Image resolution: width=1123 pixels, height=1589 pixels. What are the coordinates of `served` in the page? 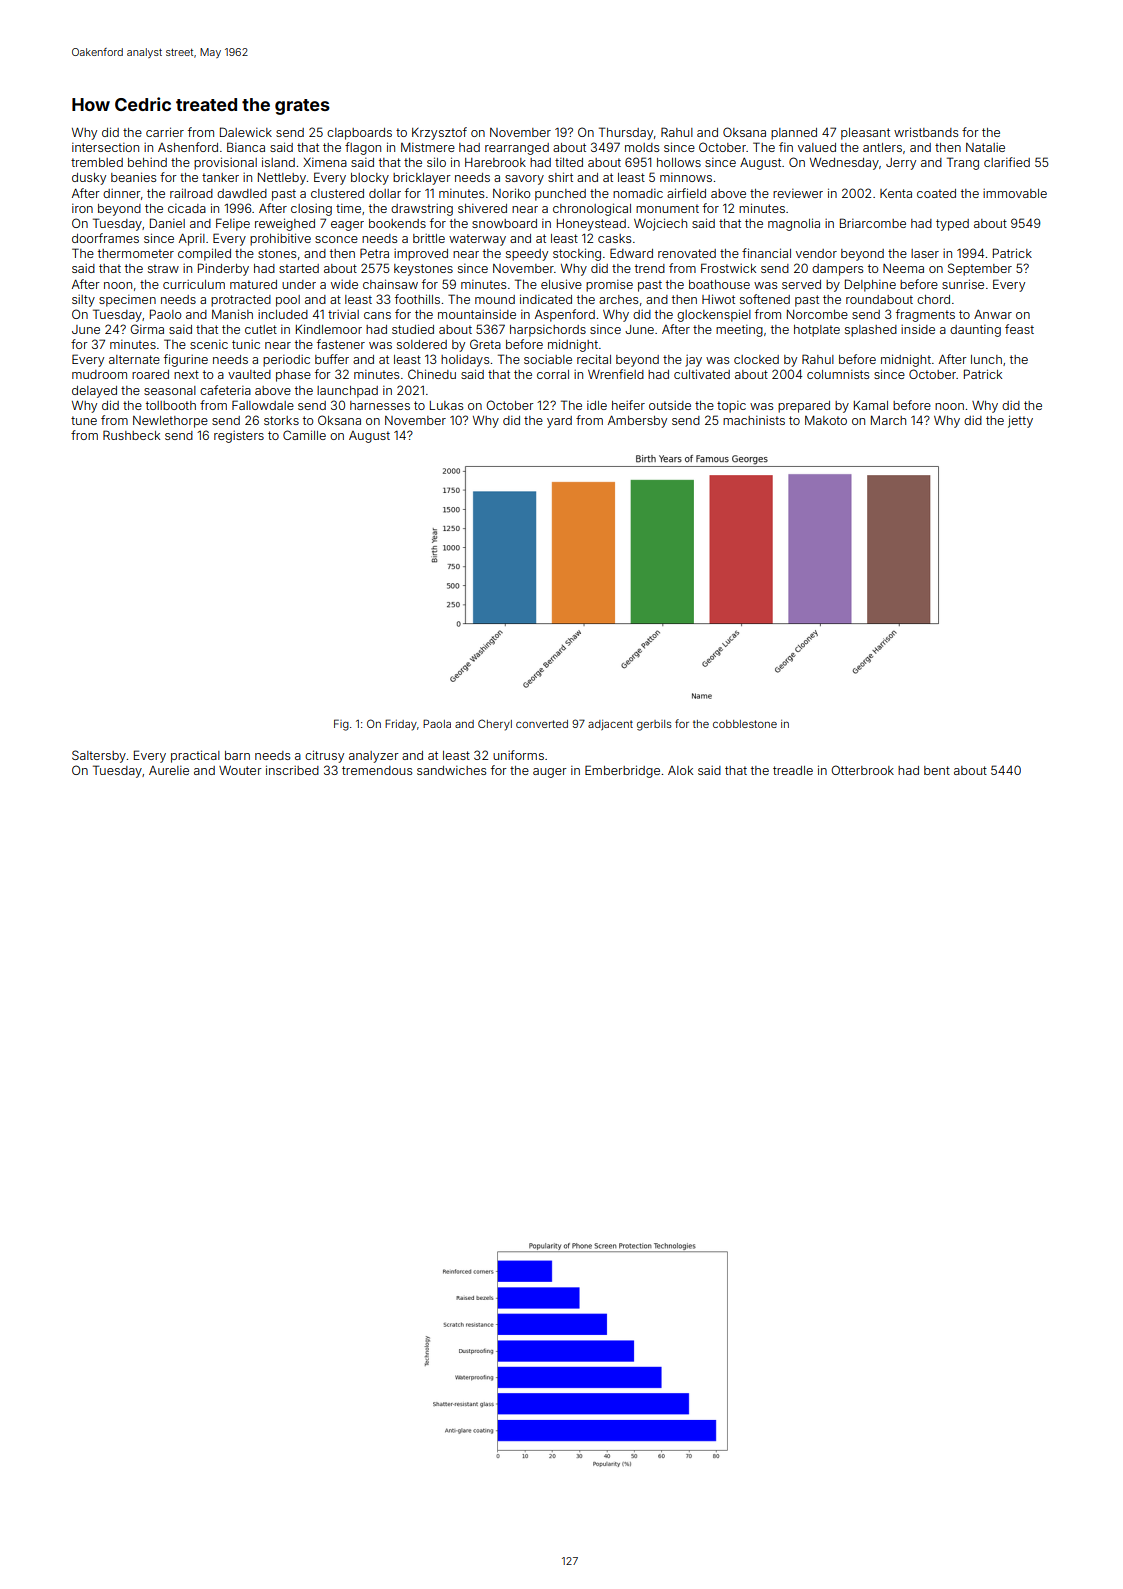 It's located at (801, 284).
